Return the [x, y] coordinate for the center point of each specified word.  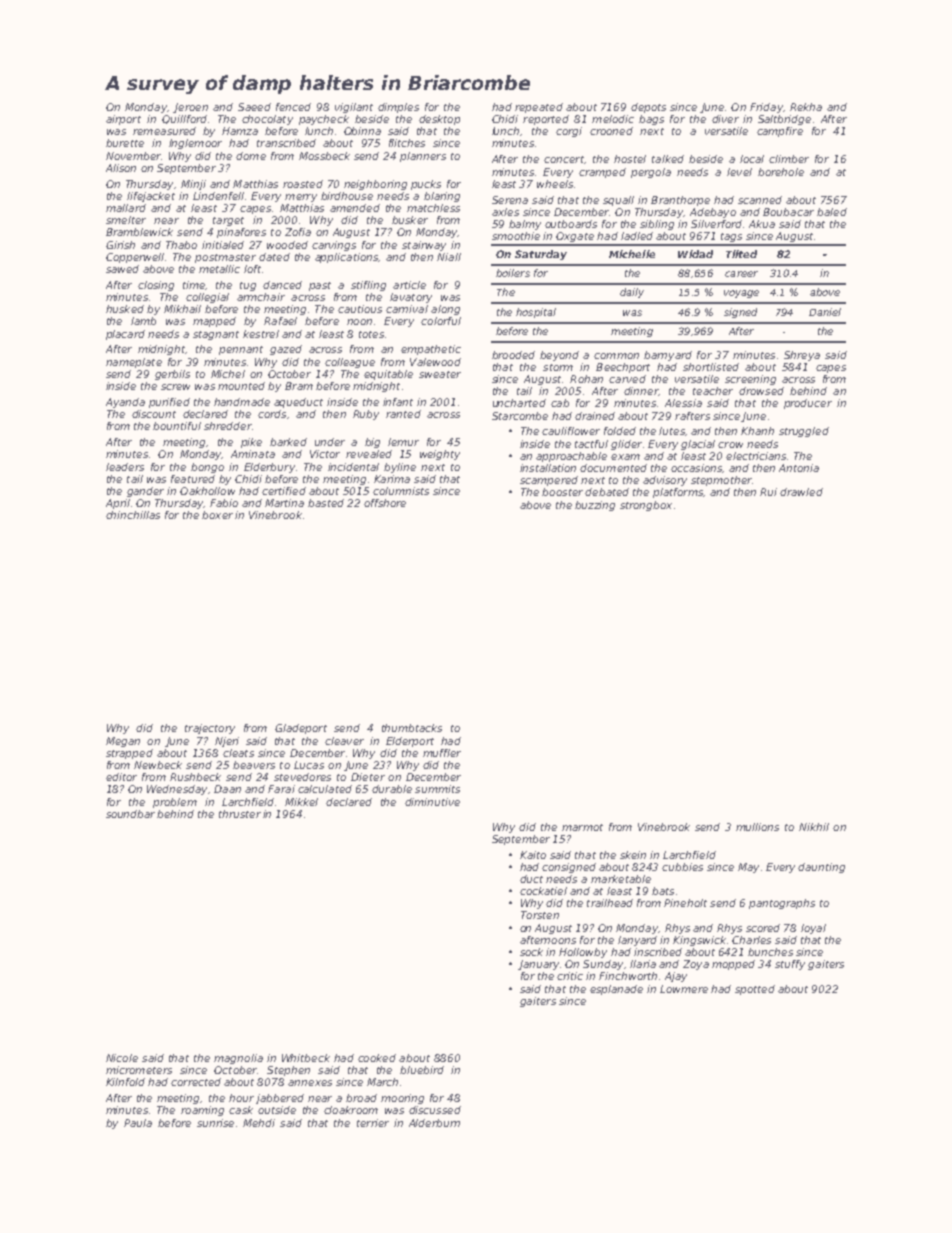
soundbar [130, 814]
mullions [757, 827]
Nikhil [814, 827]
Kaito [533, 855]
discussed [435, 1110]
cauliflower [571, 431]
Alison [121, 168]
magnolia [238, 1059]
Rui [768, 492]
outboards [571, 224]
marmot [582, 827]
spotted [755, 990]
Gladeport [301, 729]
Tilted [741, 254]
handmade [242, 402]
